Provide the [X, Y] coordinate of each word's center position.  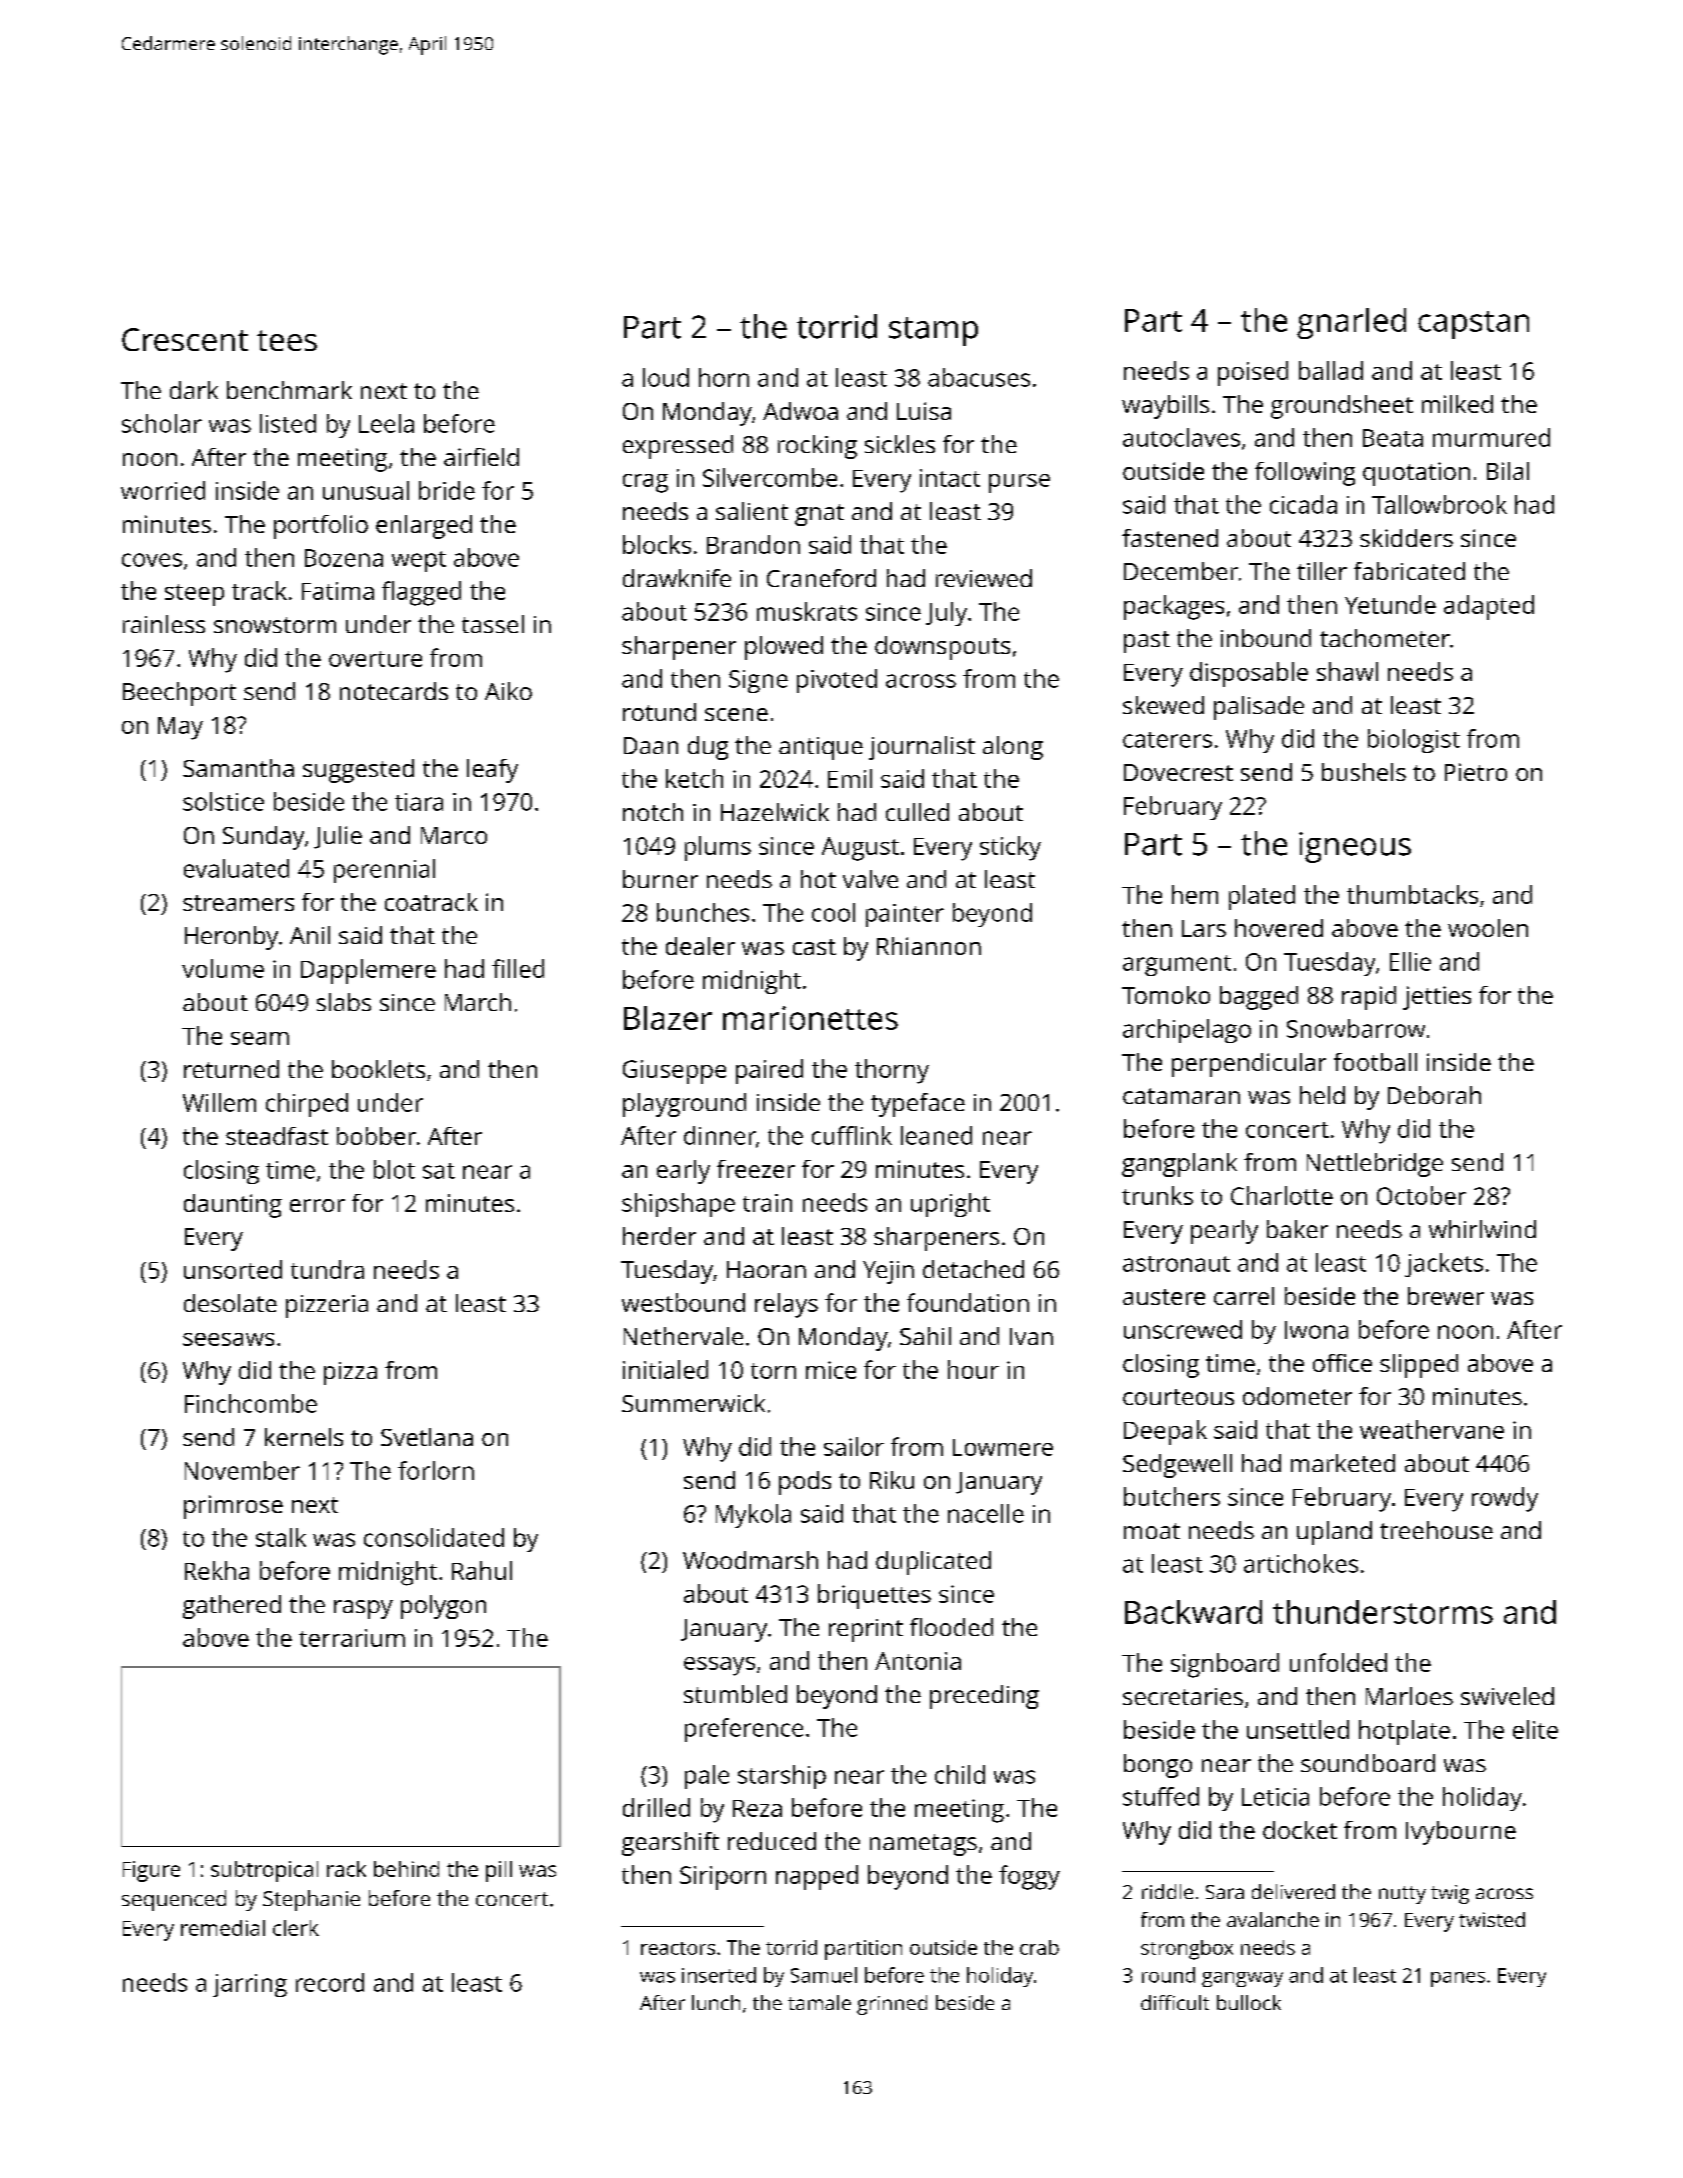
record [330, 1982]
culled [917, 812]
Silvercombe [770, 477]
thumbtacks [1412, 894]
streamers [238, 903]
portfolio [321, 527]
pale [707, 1777]
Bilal [1508, 471]
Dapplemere [368, 971]
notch [653, 812]
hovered [1279, 928]
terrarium [352, 1638]
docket [1300, 1830]
